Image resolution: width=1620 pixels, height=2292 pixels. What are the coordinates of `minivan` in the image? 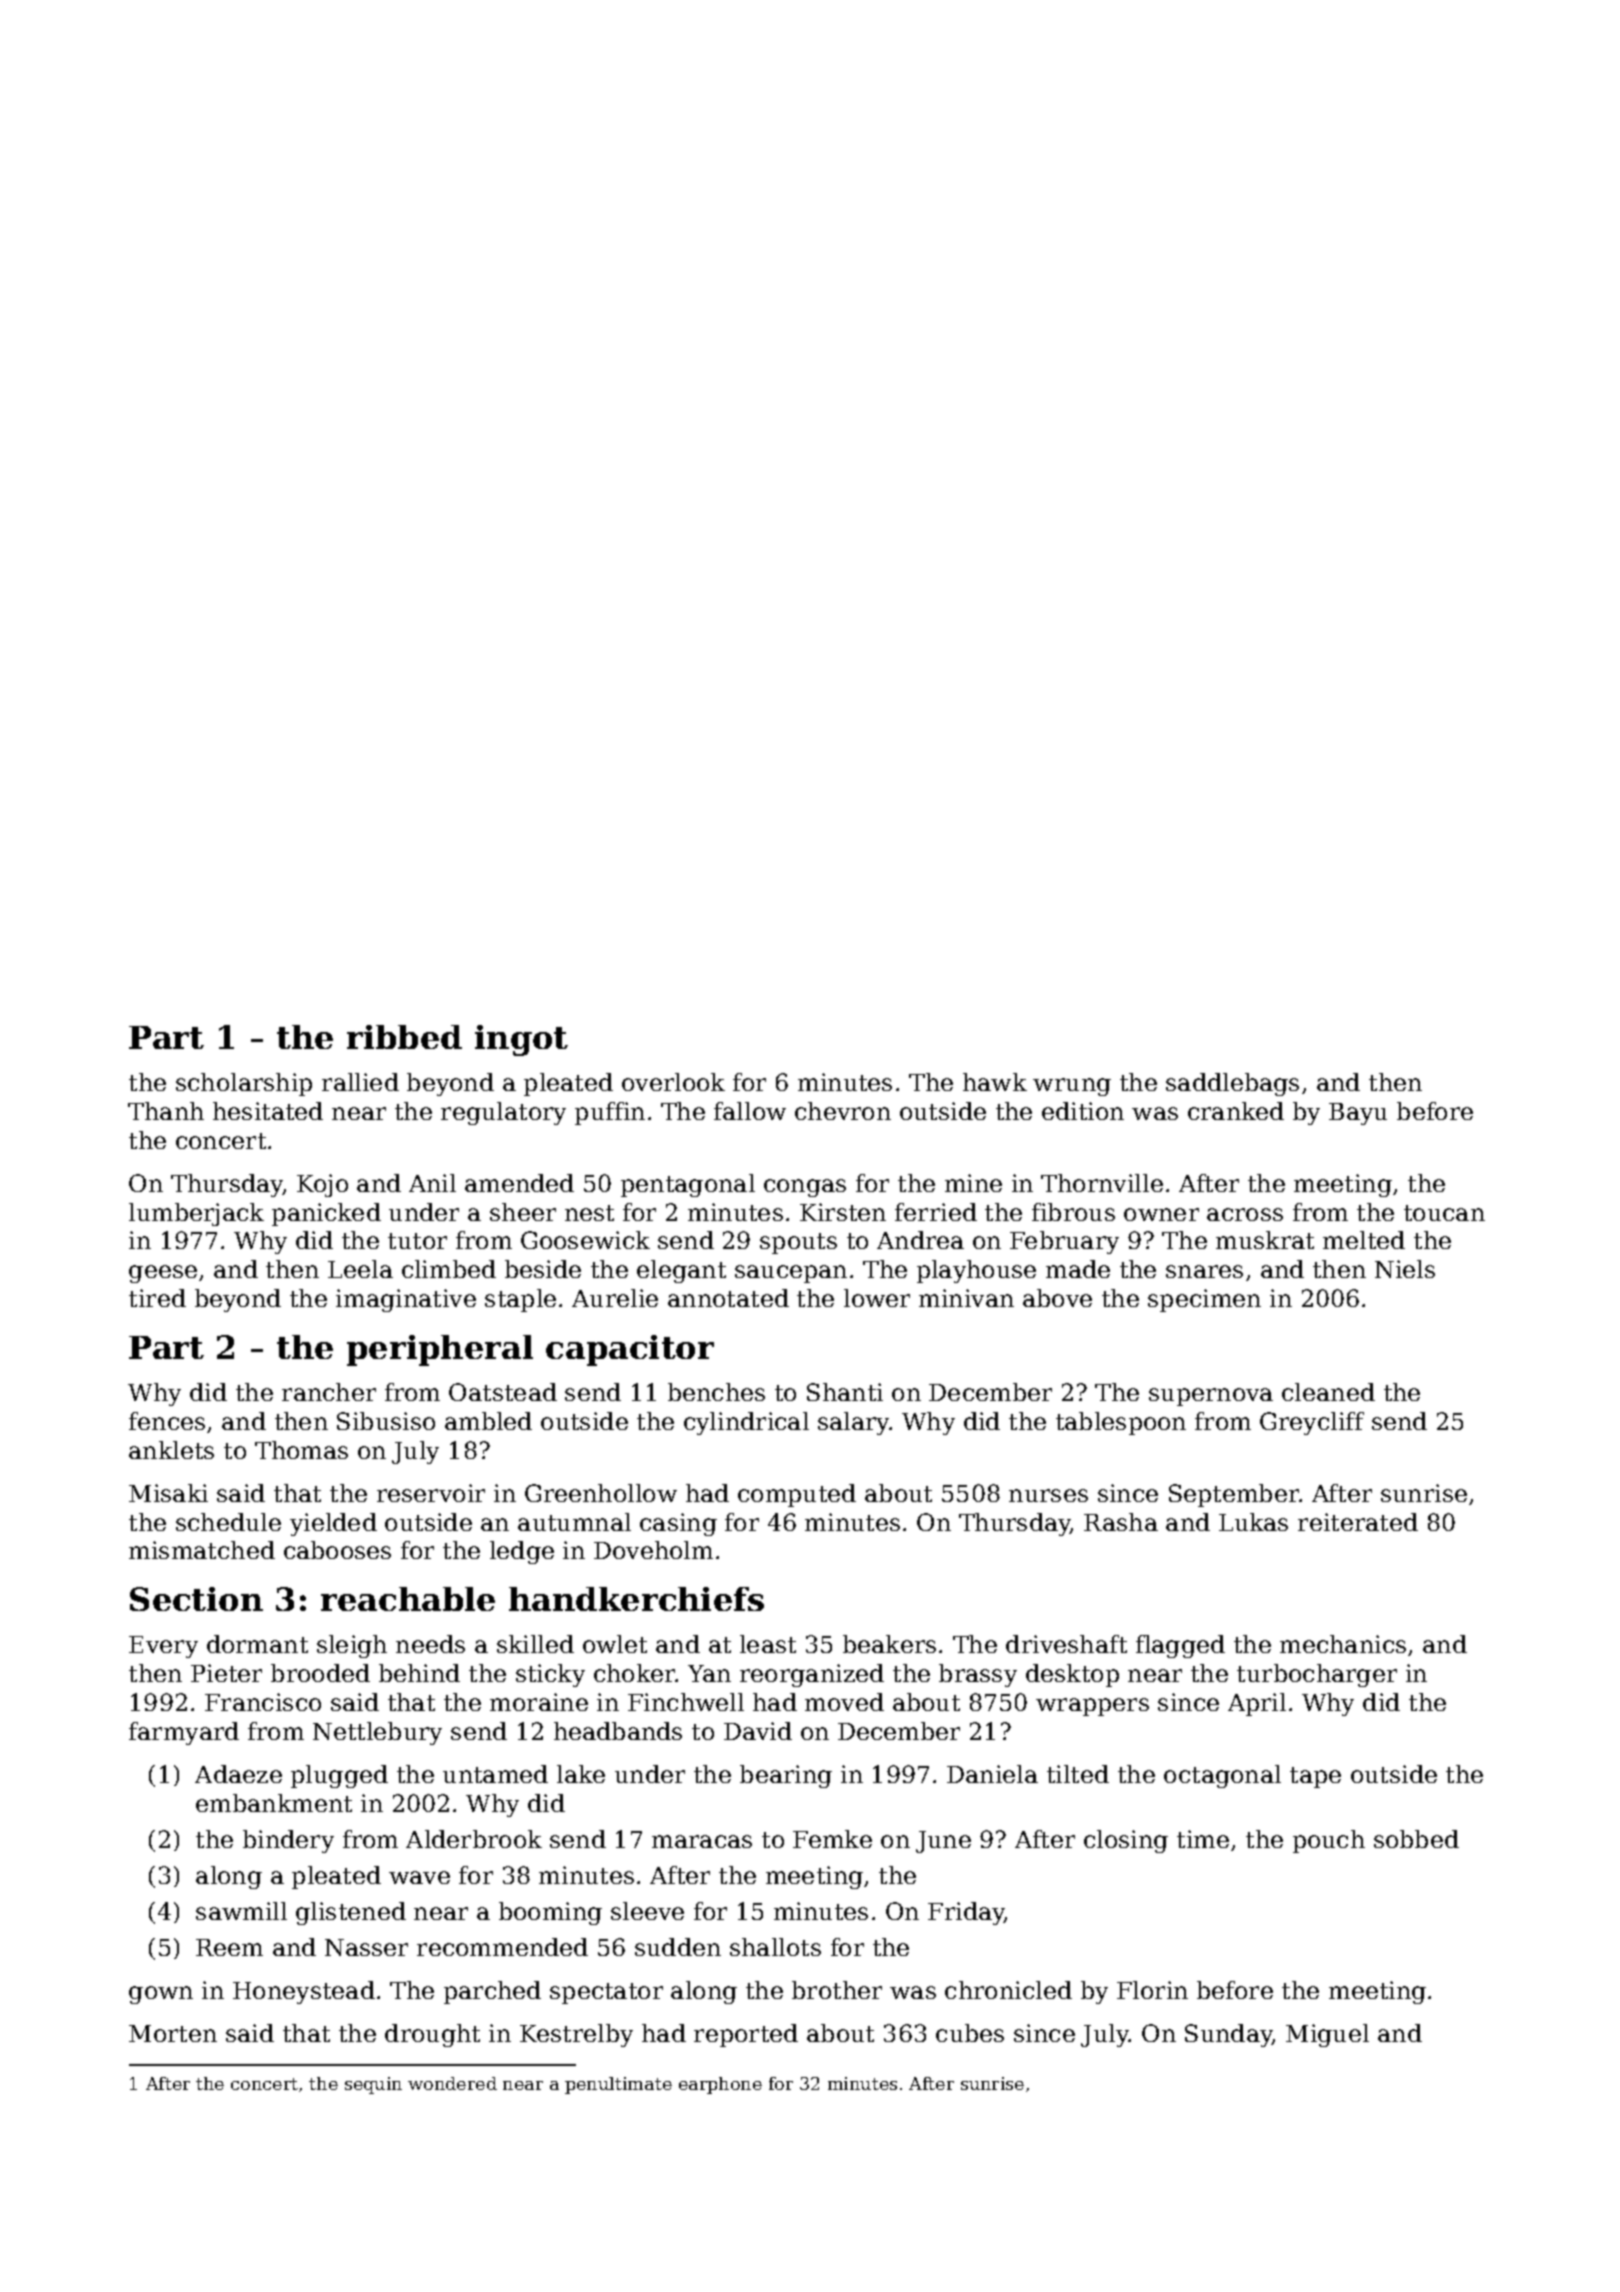 It's located at (966, 1298).
